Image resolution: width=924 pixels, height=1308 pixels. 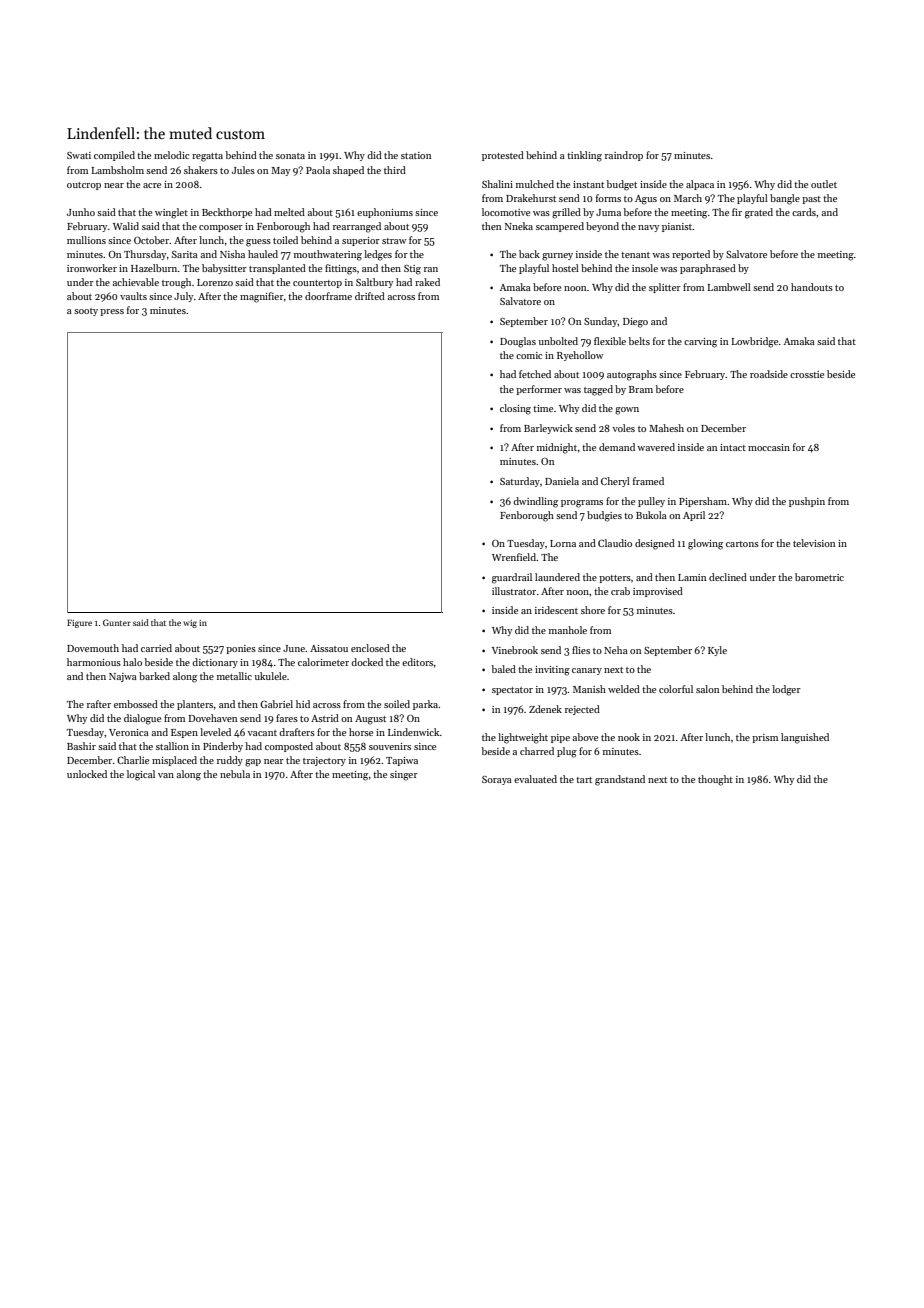 What do you see at coordinates (677, 227) in the screenshot?
I see `pianist` at bounding box center [677, 227].
